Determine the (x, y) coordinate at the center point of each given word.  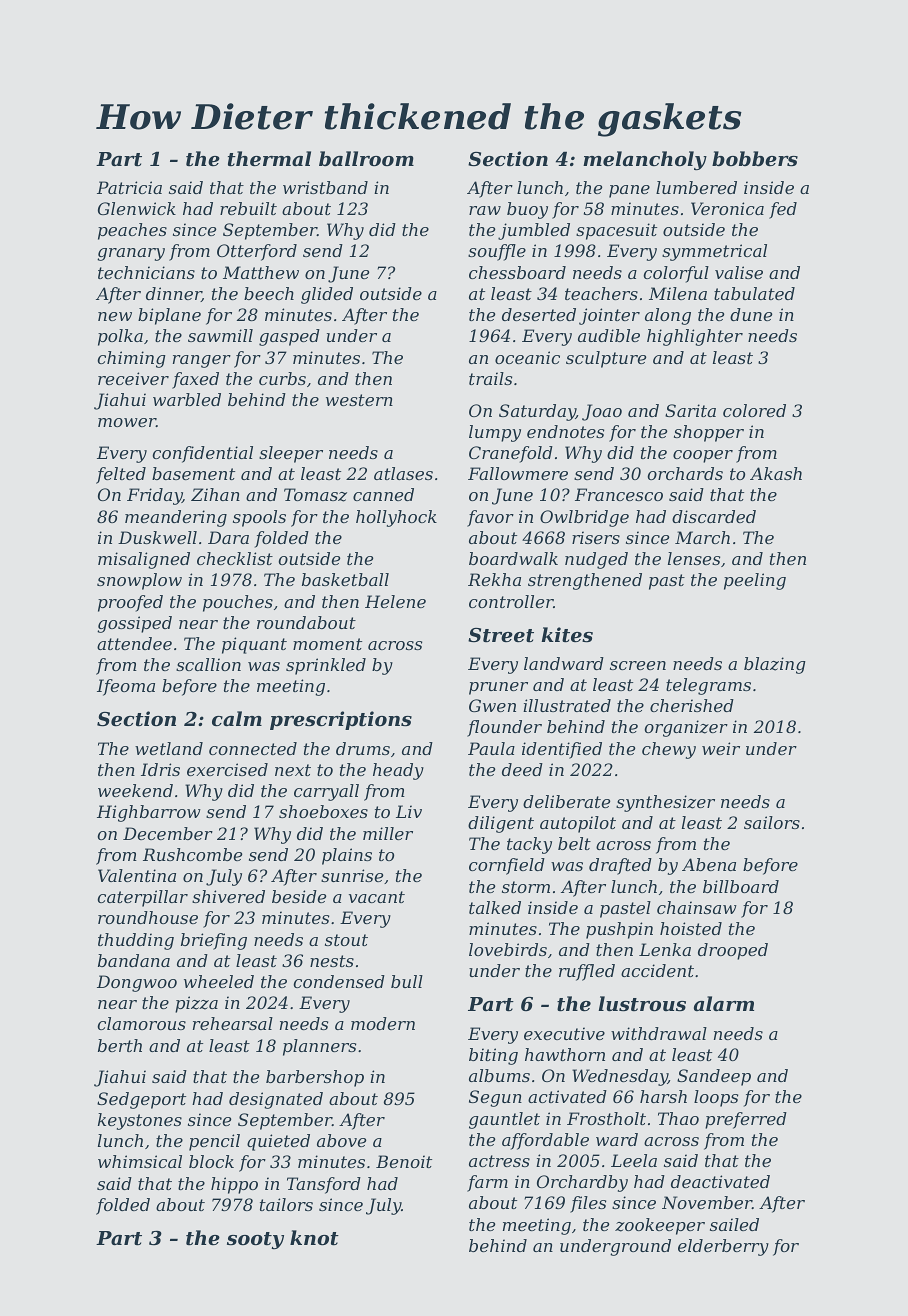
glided (327, 295)
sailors (772, 822)
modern (383, 1023)
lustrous (642, 1004)
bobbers (755, 159)
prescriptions (341, 720)
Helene (395, 601)
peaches (132, 231)
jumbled (534, 231)
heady (398, 771)
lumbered (696, 187)
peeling (755, 581)
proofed (130, 603)
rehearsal (233, 1023)
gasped (289, 337)
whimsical (140, 1161)
